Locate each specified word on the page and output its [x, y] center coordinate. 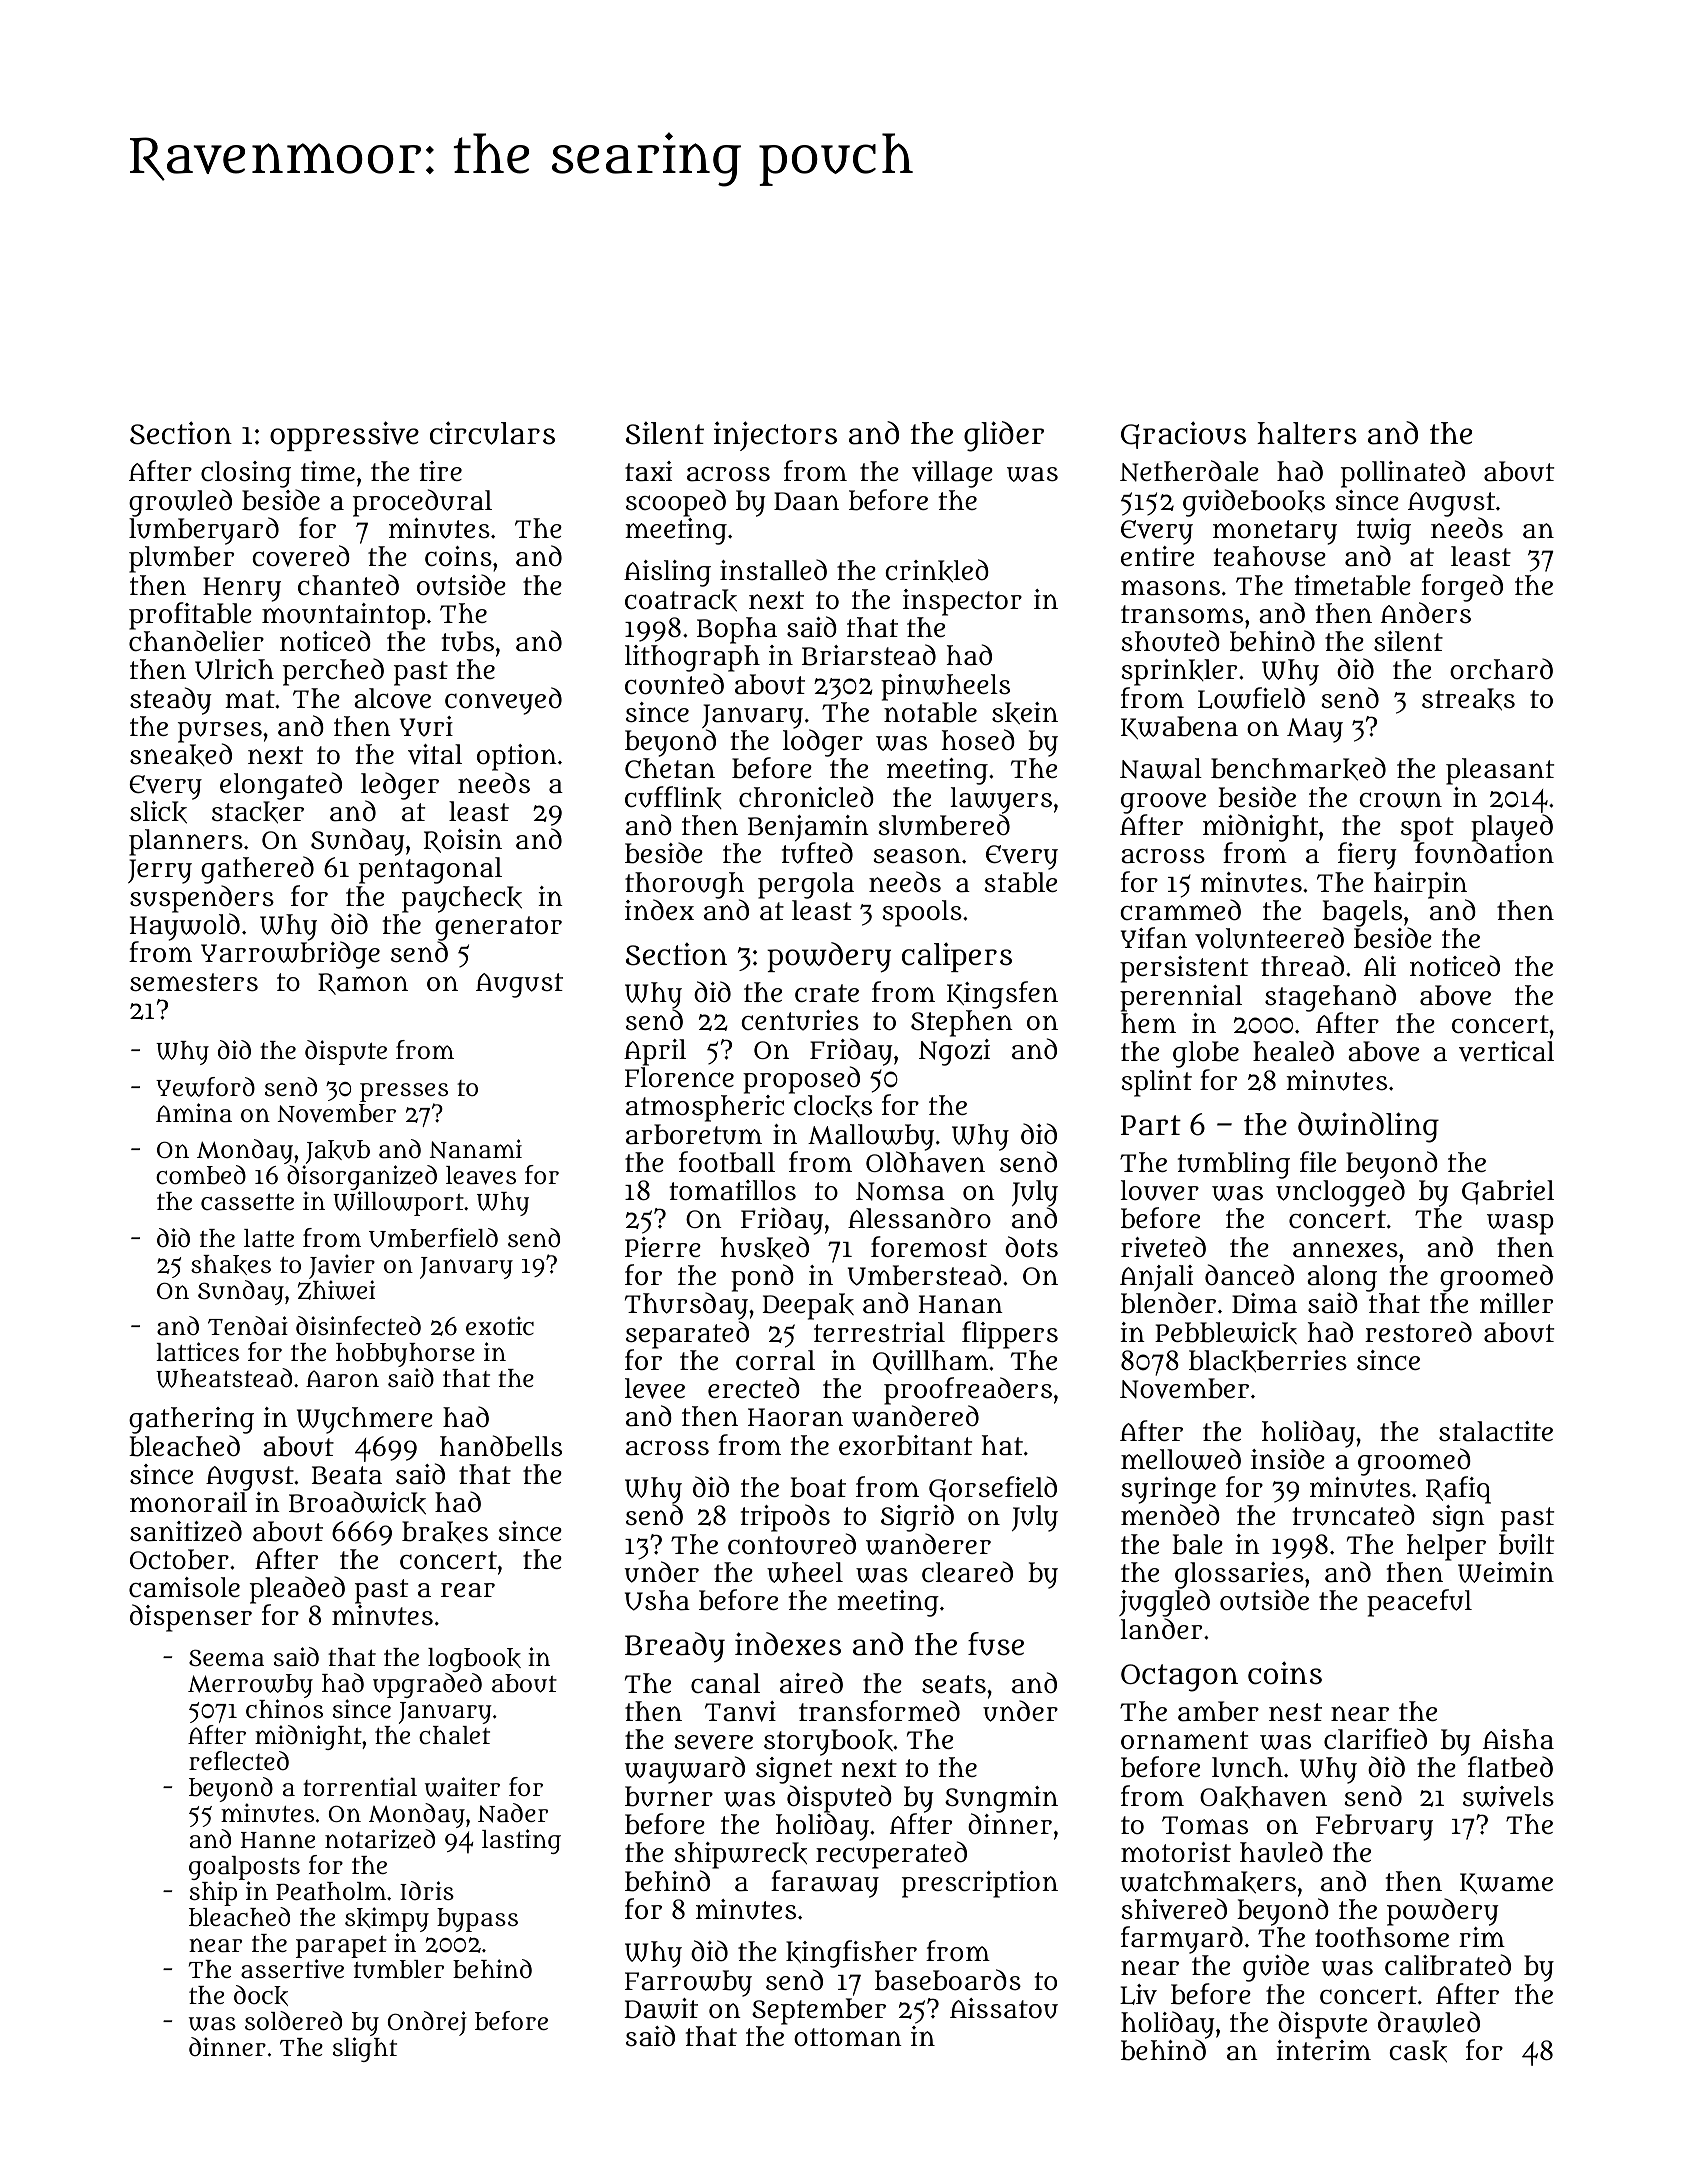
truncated [1354, 1515]
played [1512, 828]
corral [775, 1360]
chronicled [806, 796]
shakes [231, 1265]
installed [773, 570]
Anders [1426, 612]
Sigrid [917, 1518]
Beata [347, 1475]
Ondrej [427, 2023]
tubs [468, 641]
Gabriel [1508, 1192]
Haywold [185, 927]
